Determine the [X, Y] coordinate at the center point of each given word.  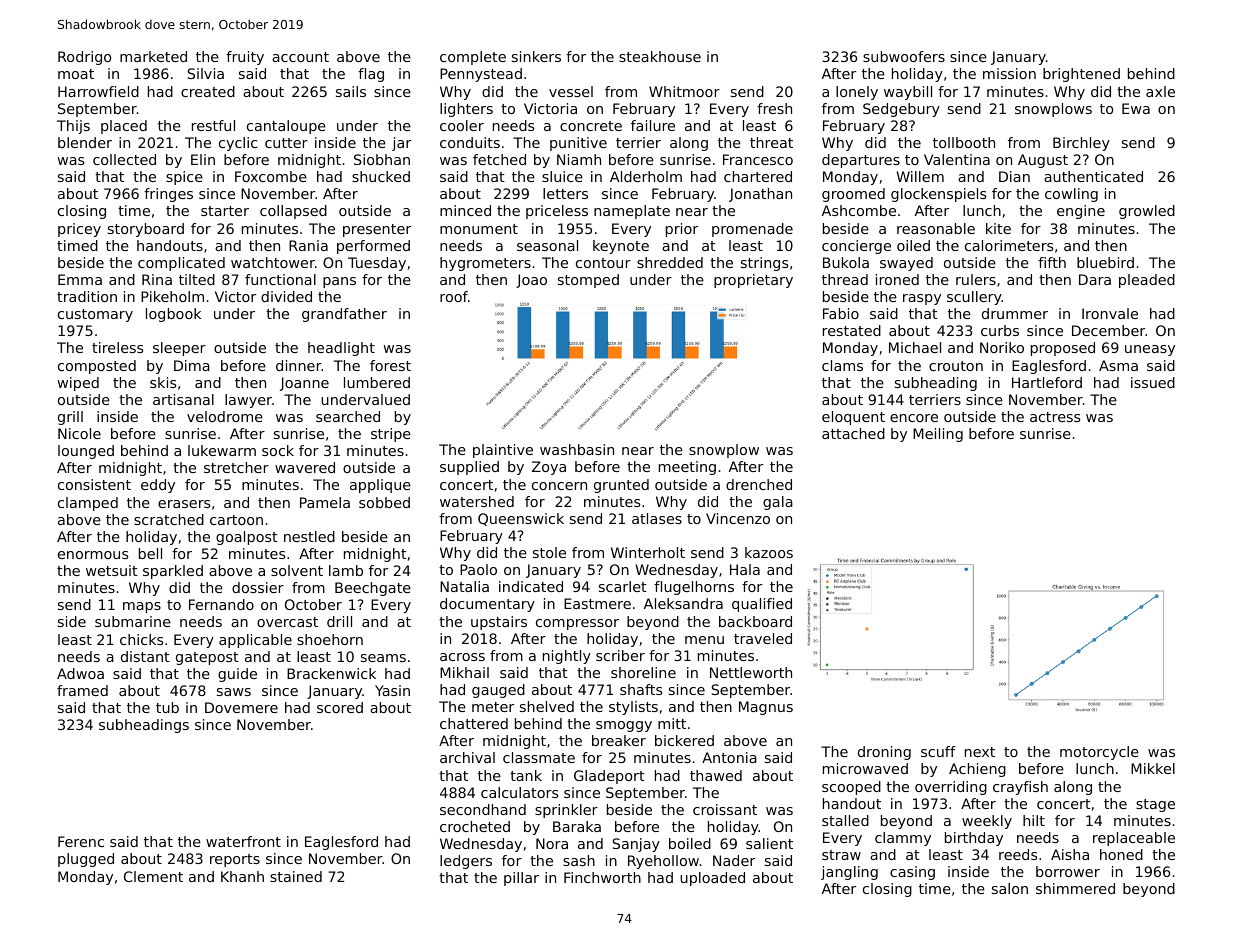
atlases [657, 518]
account [300, 57]
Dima [192, 365]
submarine [133, 621]
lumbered [377, 382]
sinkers [536, 56]
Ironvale [1110, 313]
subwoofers [904, 56]
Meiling [938, 435]
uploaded [712, 879]
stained [296, 876]
